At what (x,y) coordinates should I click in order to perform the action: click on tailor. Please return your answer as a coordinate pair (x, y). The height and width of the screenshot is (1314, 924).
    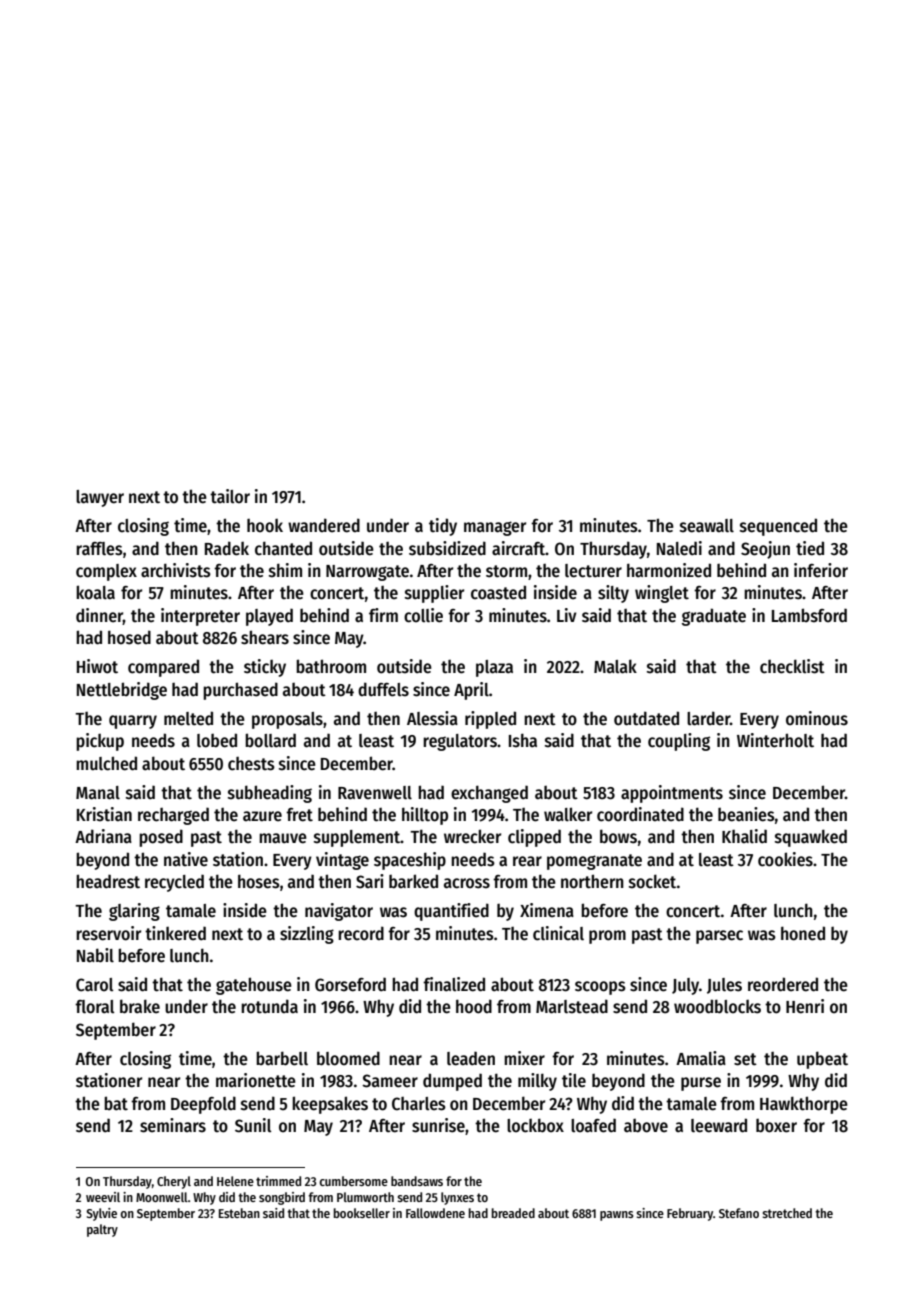
    Looking at the image, I should click on (230, 496).
